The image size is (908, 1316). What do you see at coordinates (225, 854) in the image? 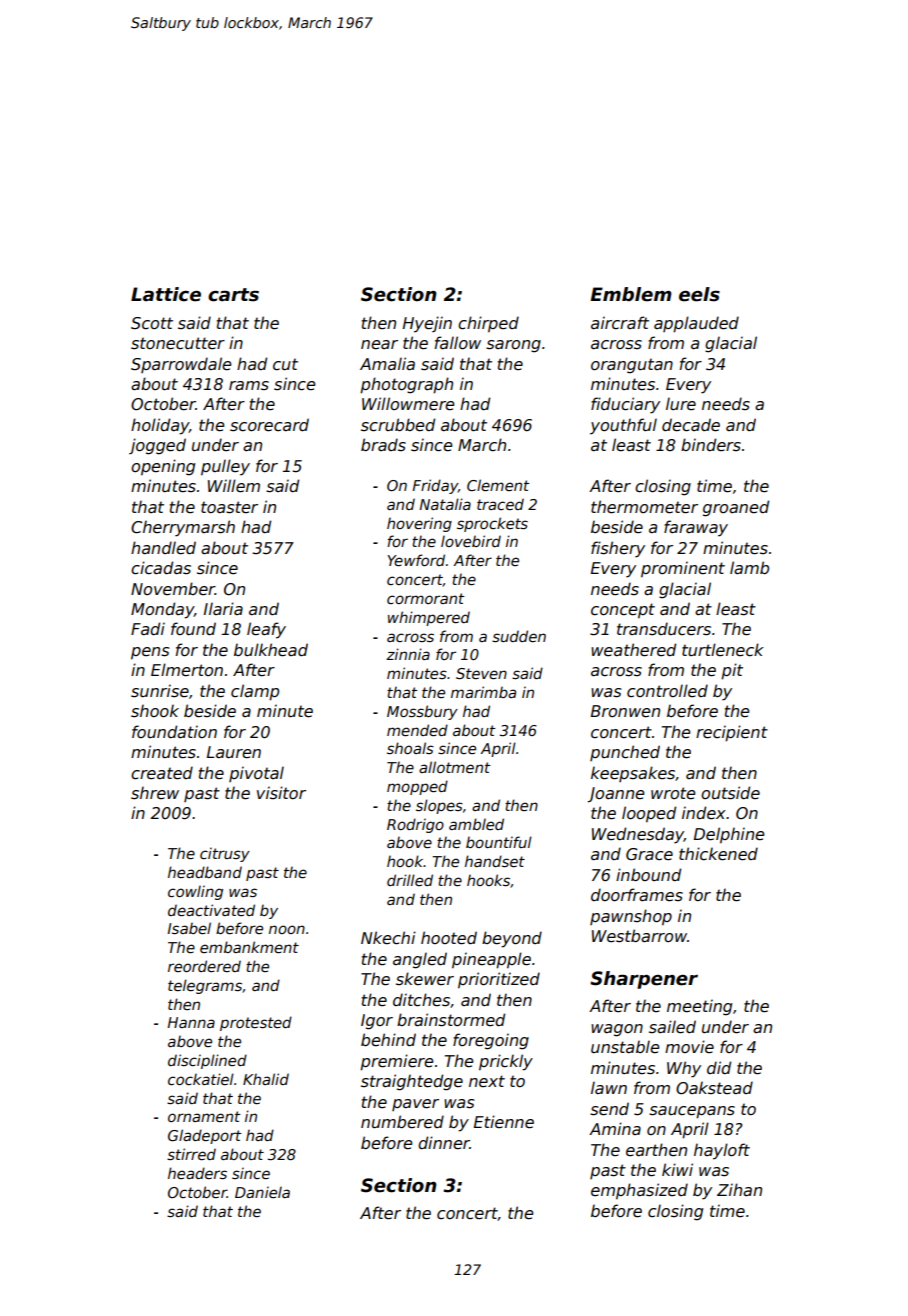
I see `citrusy` at bounding box center [225, 854].
